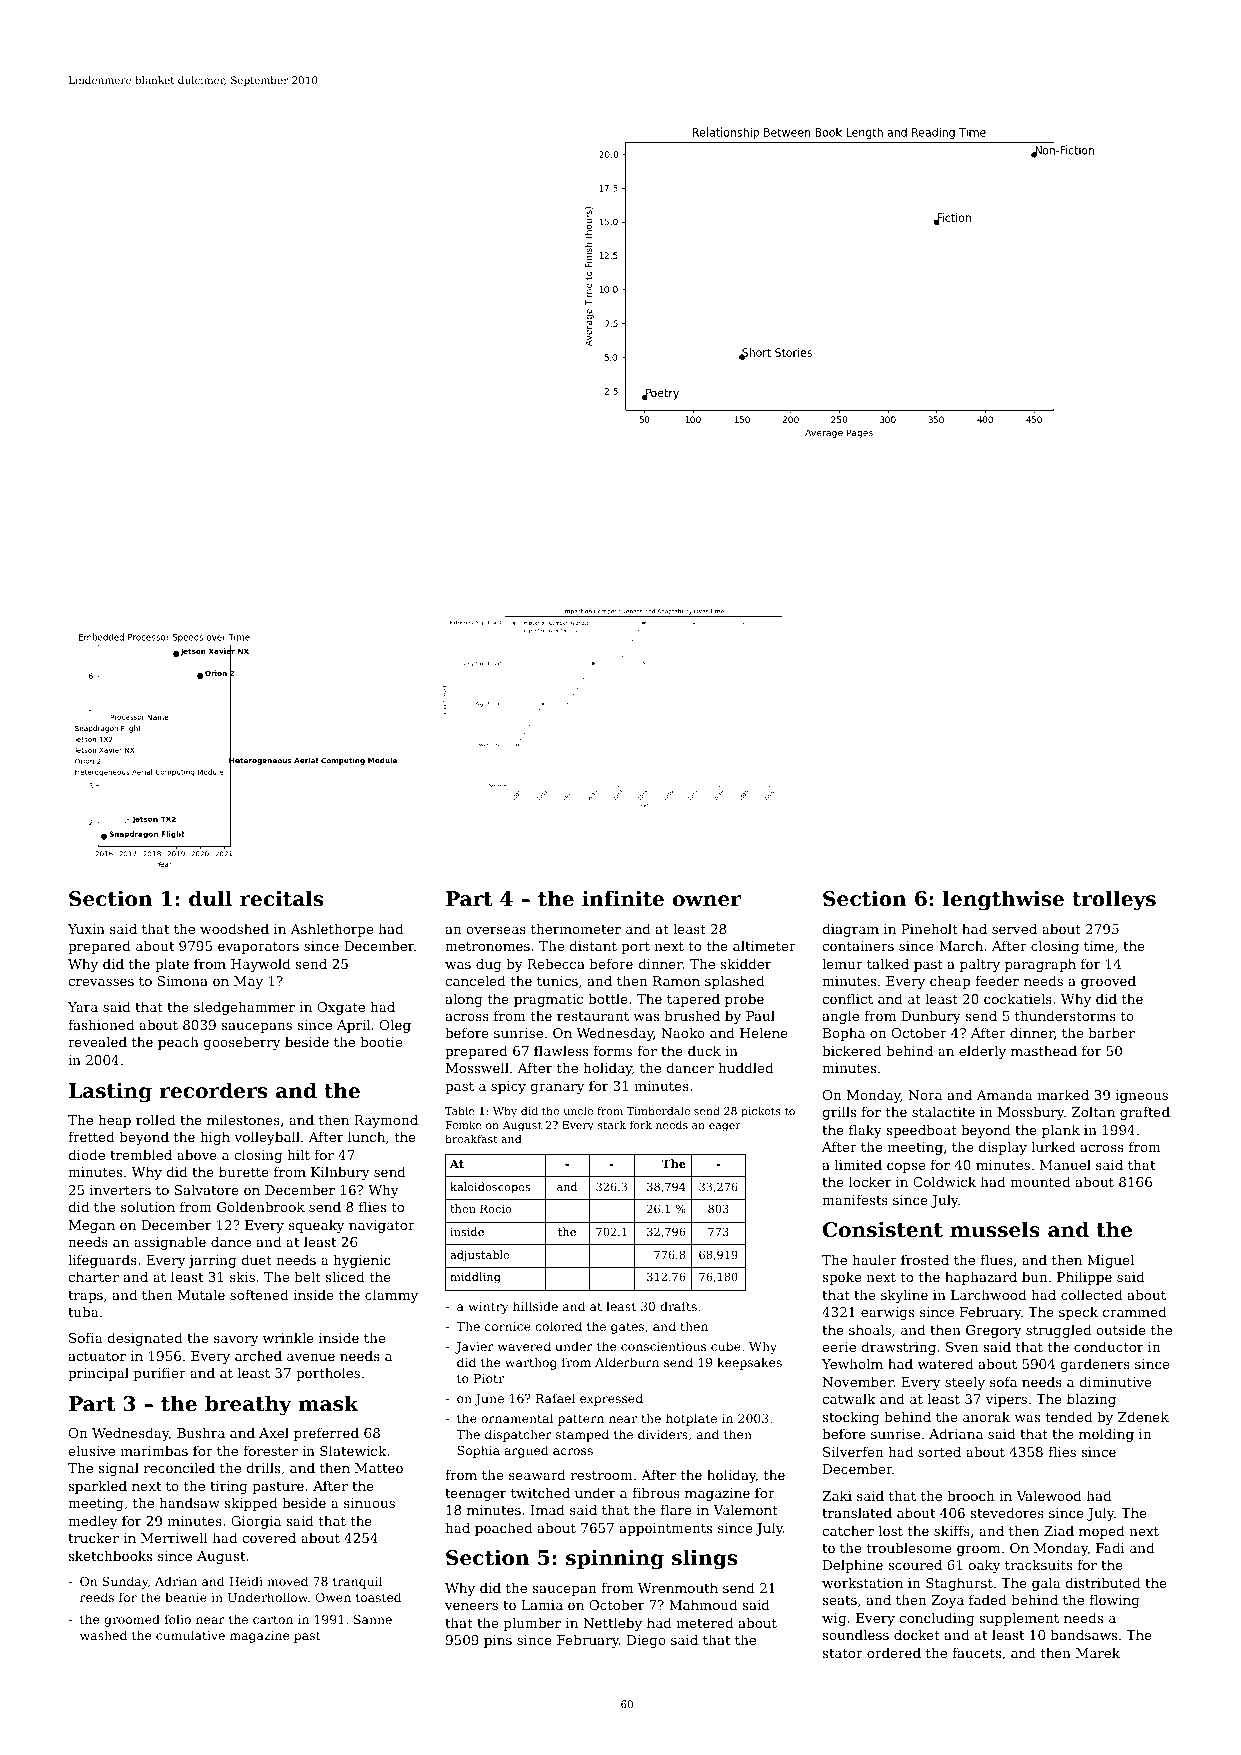 This screenshot has width=1241, height=1755. What do you see at coordinates (870, 1181) in the screenshot?
I see `locker` at bounding box center [870, 1181].
